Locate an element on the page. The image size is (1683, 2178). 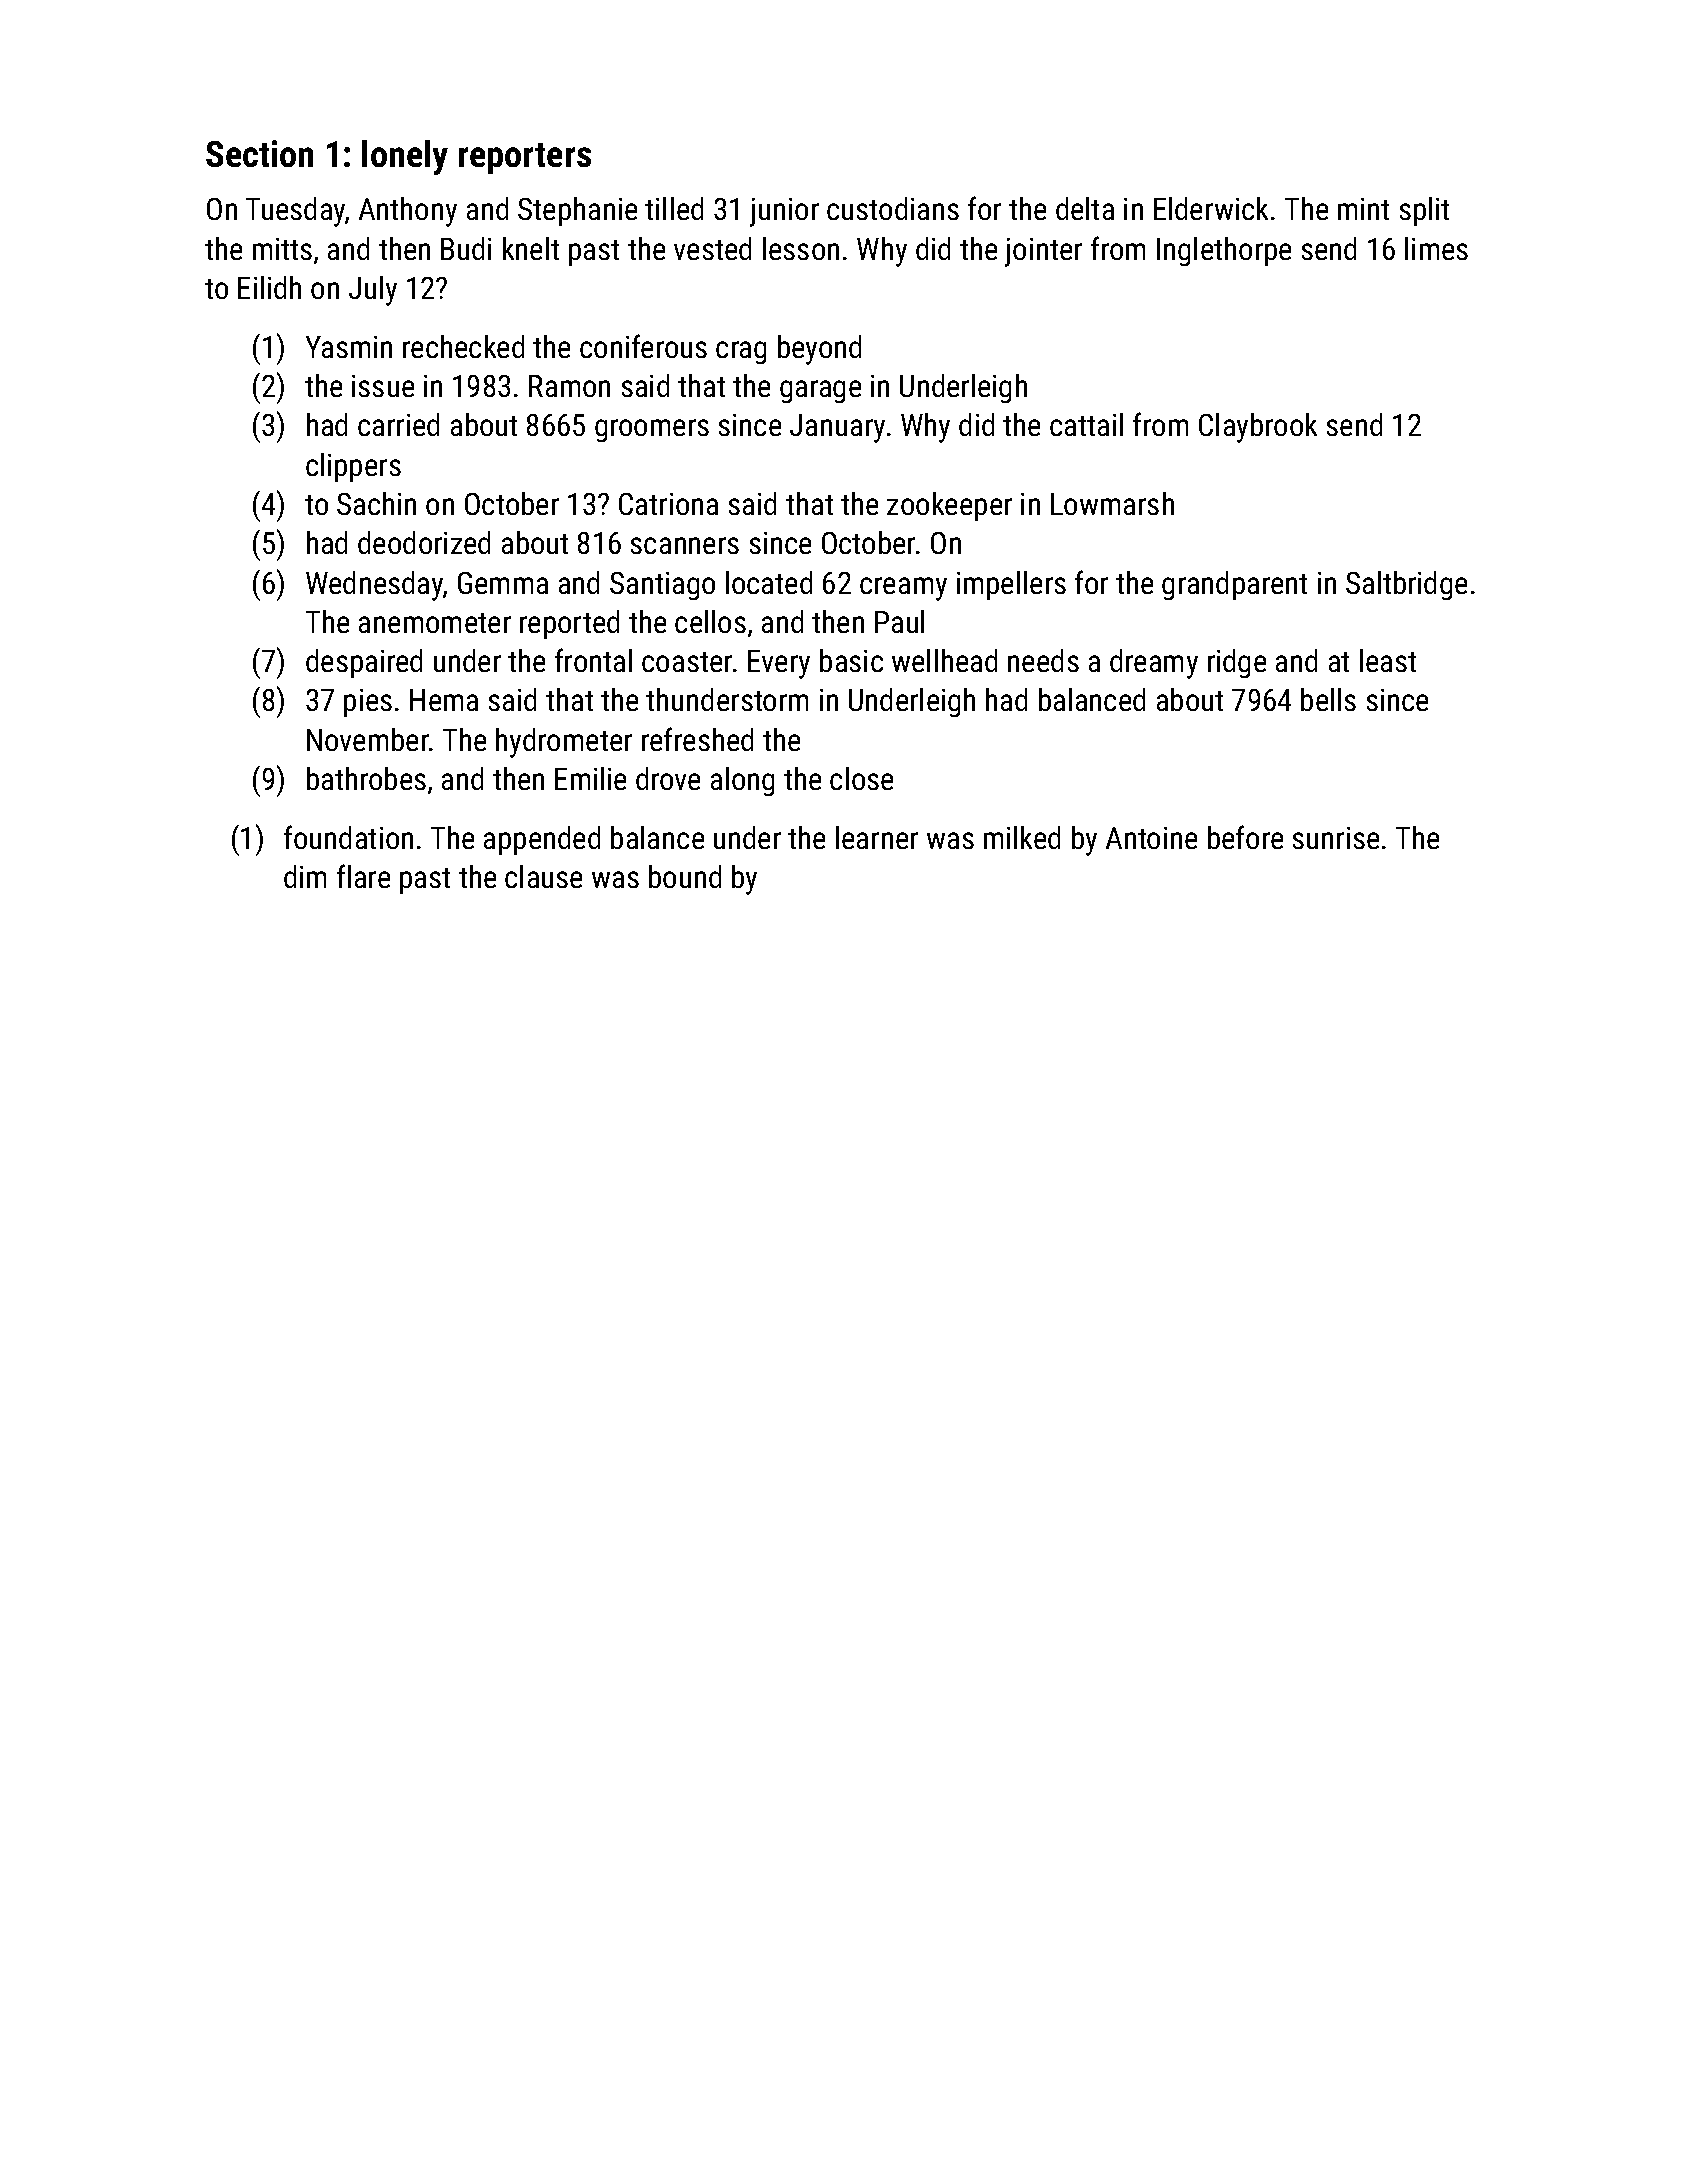
Sachin is located at coordinates (376, 503).
